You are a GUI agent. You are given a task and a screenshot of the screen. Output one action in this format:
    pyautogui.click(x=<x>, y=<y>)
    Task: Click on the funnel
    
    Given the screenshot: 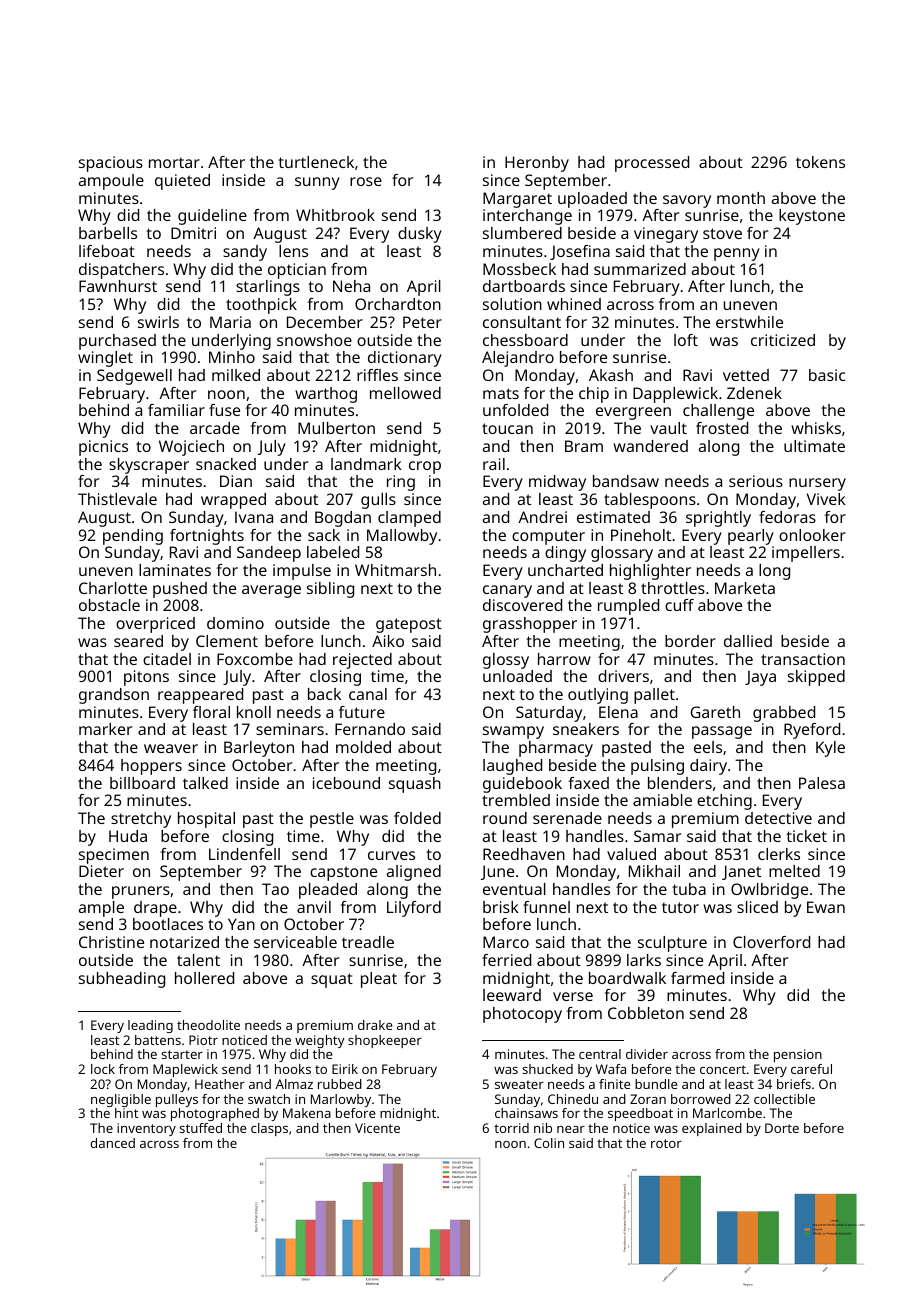 What is the action you would take?
    pyautogui.click(x=546, y=907)
